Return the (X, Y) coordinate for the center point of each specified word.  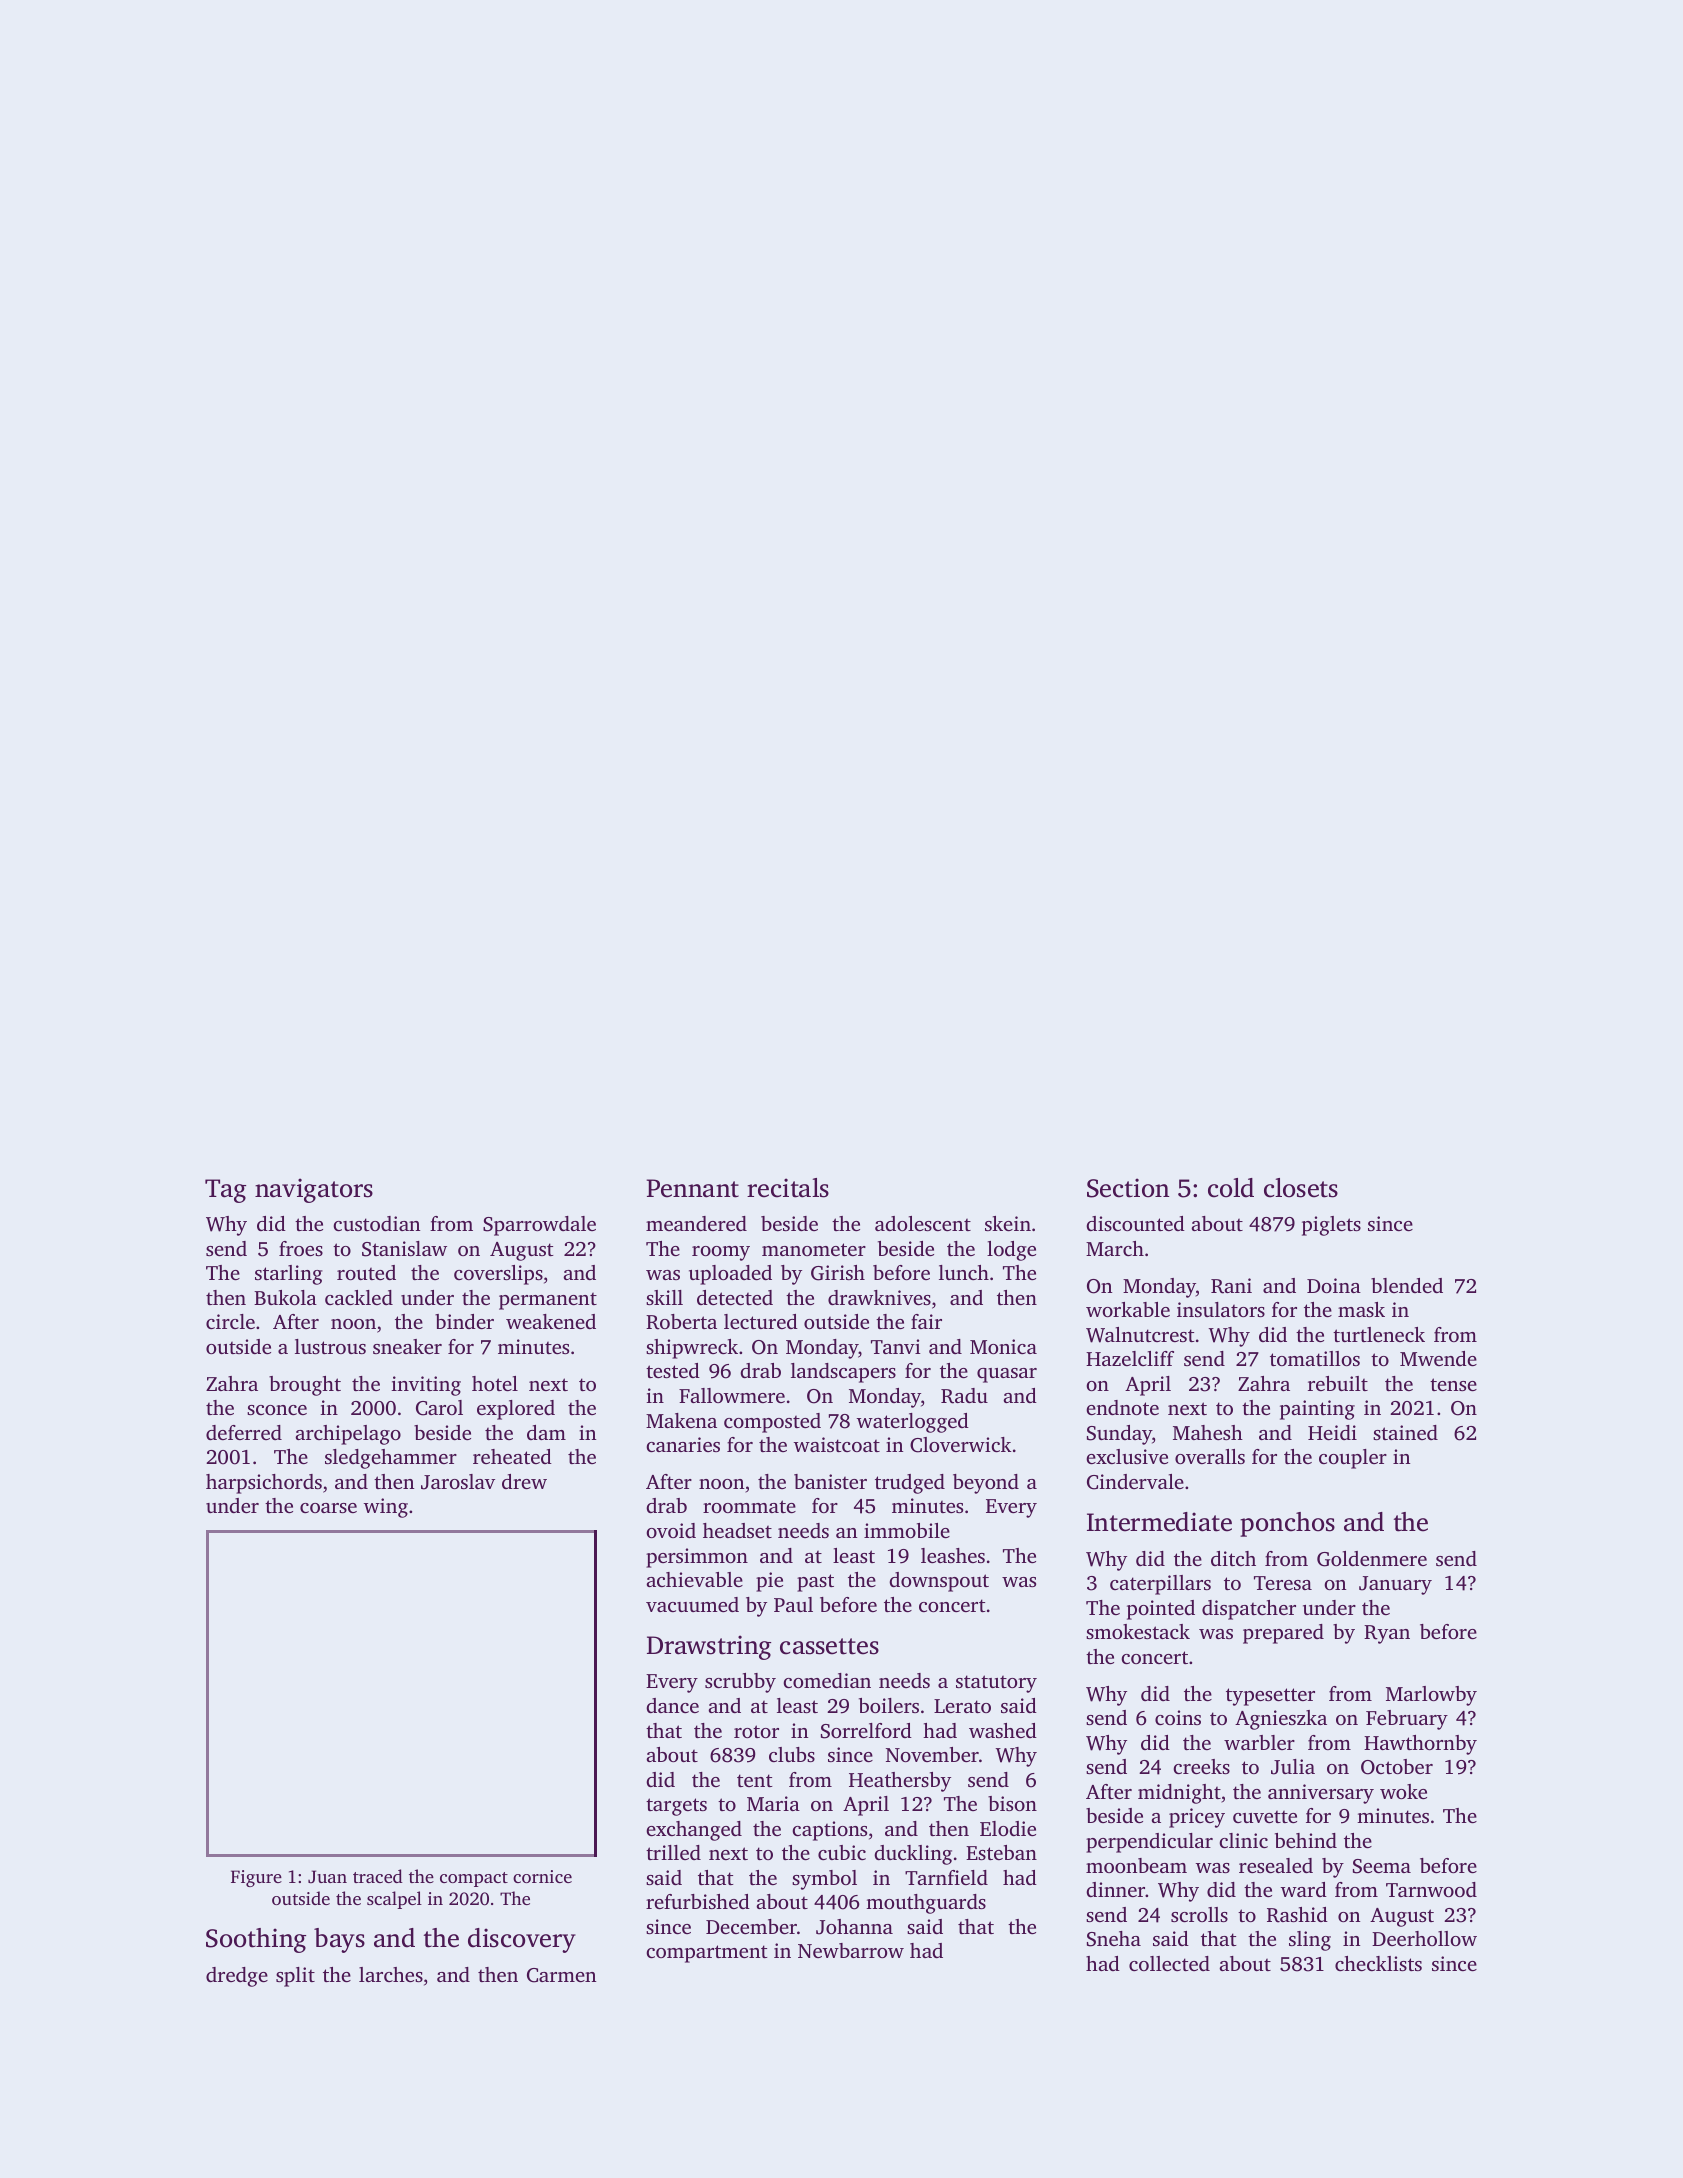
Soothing (256, 1940)
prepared (1283, 1634)
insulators (1221, 1309)
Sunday (1119, 1435)
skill (664, 1297)
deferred (244, 1432)
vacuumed (692, 1604)
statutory (996, 1684)
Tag (225, 1191)
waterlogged (913, 1423)
